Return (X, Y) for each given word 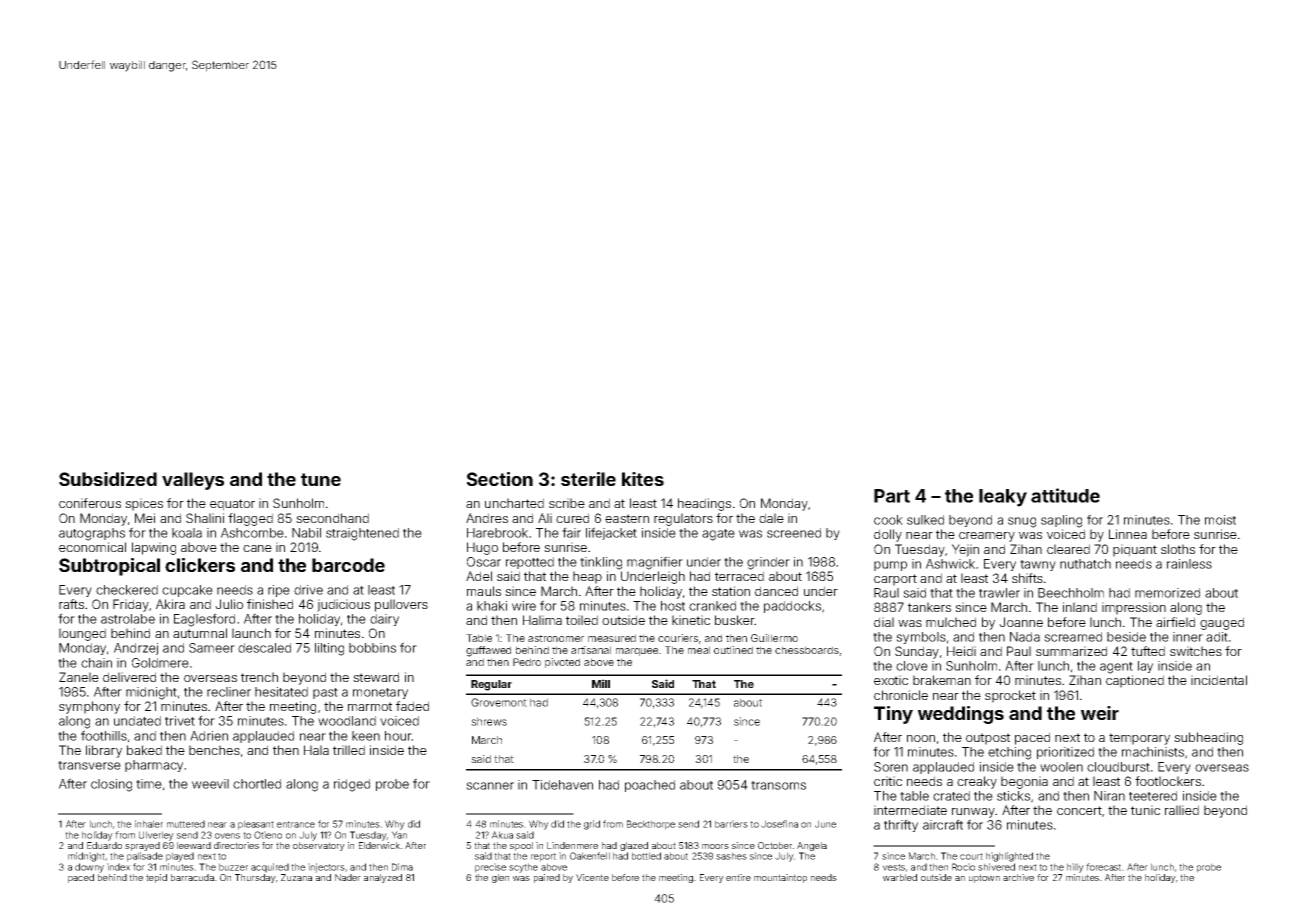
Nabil (306, 533)
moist (1220, 520)
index (118, 867)
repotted (530, 563)
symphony (89, 707)
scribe (567, 503)
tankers (929, 607)
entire (738, 877)
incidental (1219, 680)
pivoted (562, 663)
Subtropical (109, 567)
